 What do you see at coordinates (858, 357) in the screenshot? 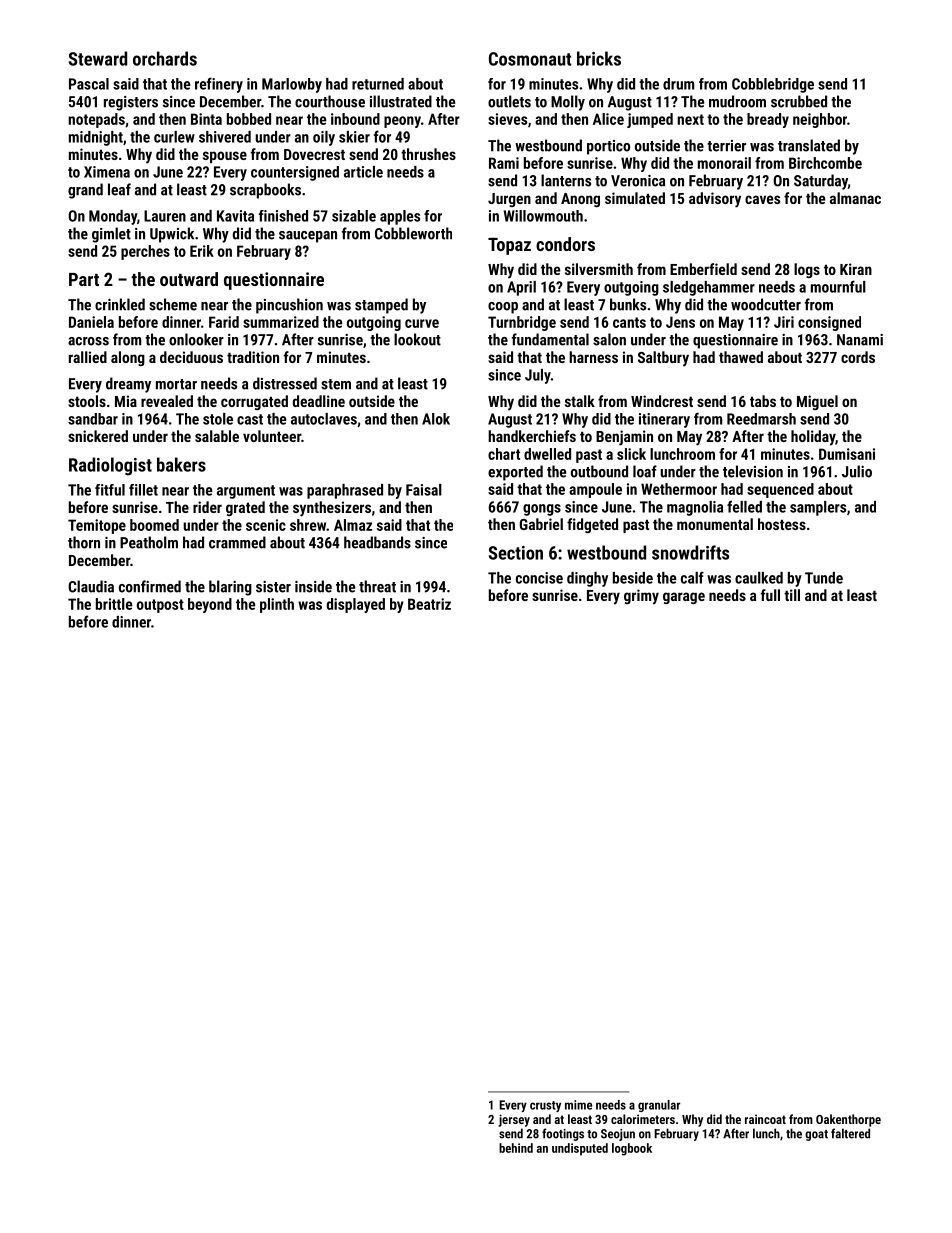
I see `cords` at bounding box center [858, 357].
